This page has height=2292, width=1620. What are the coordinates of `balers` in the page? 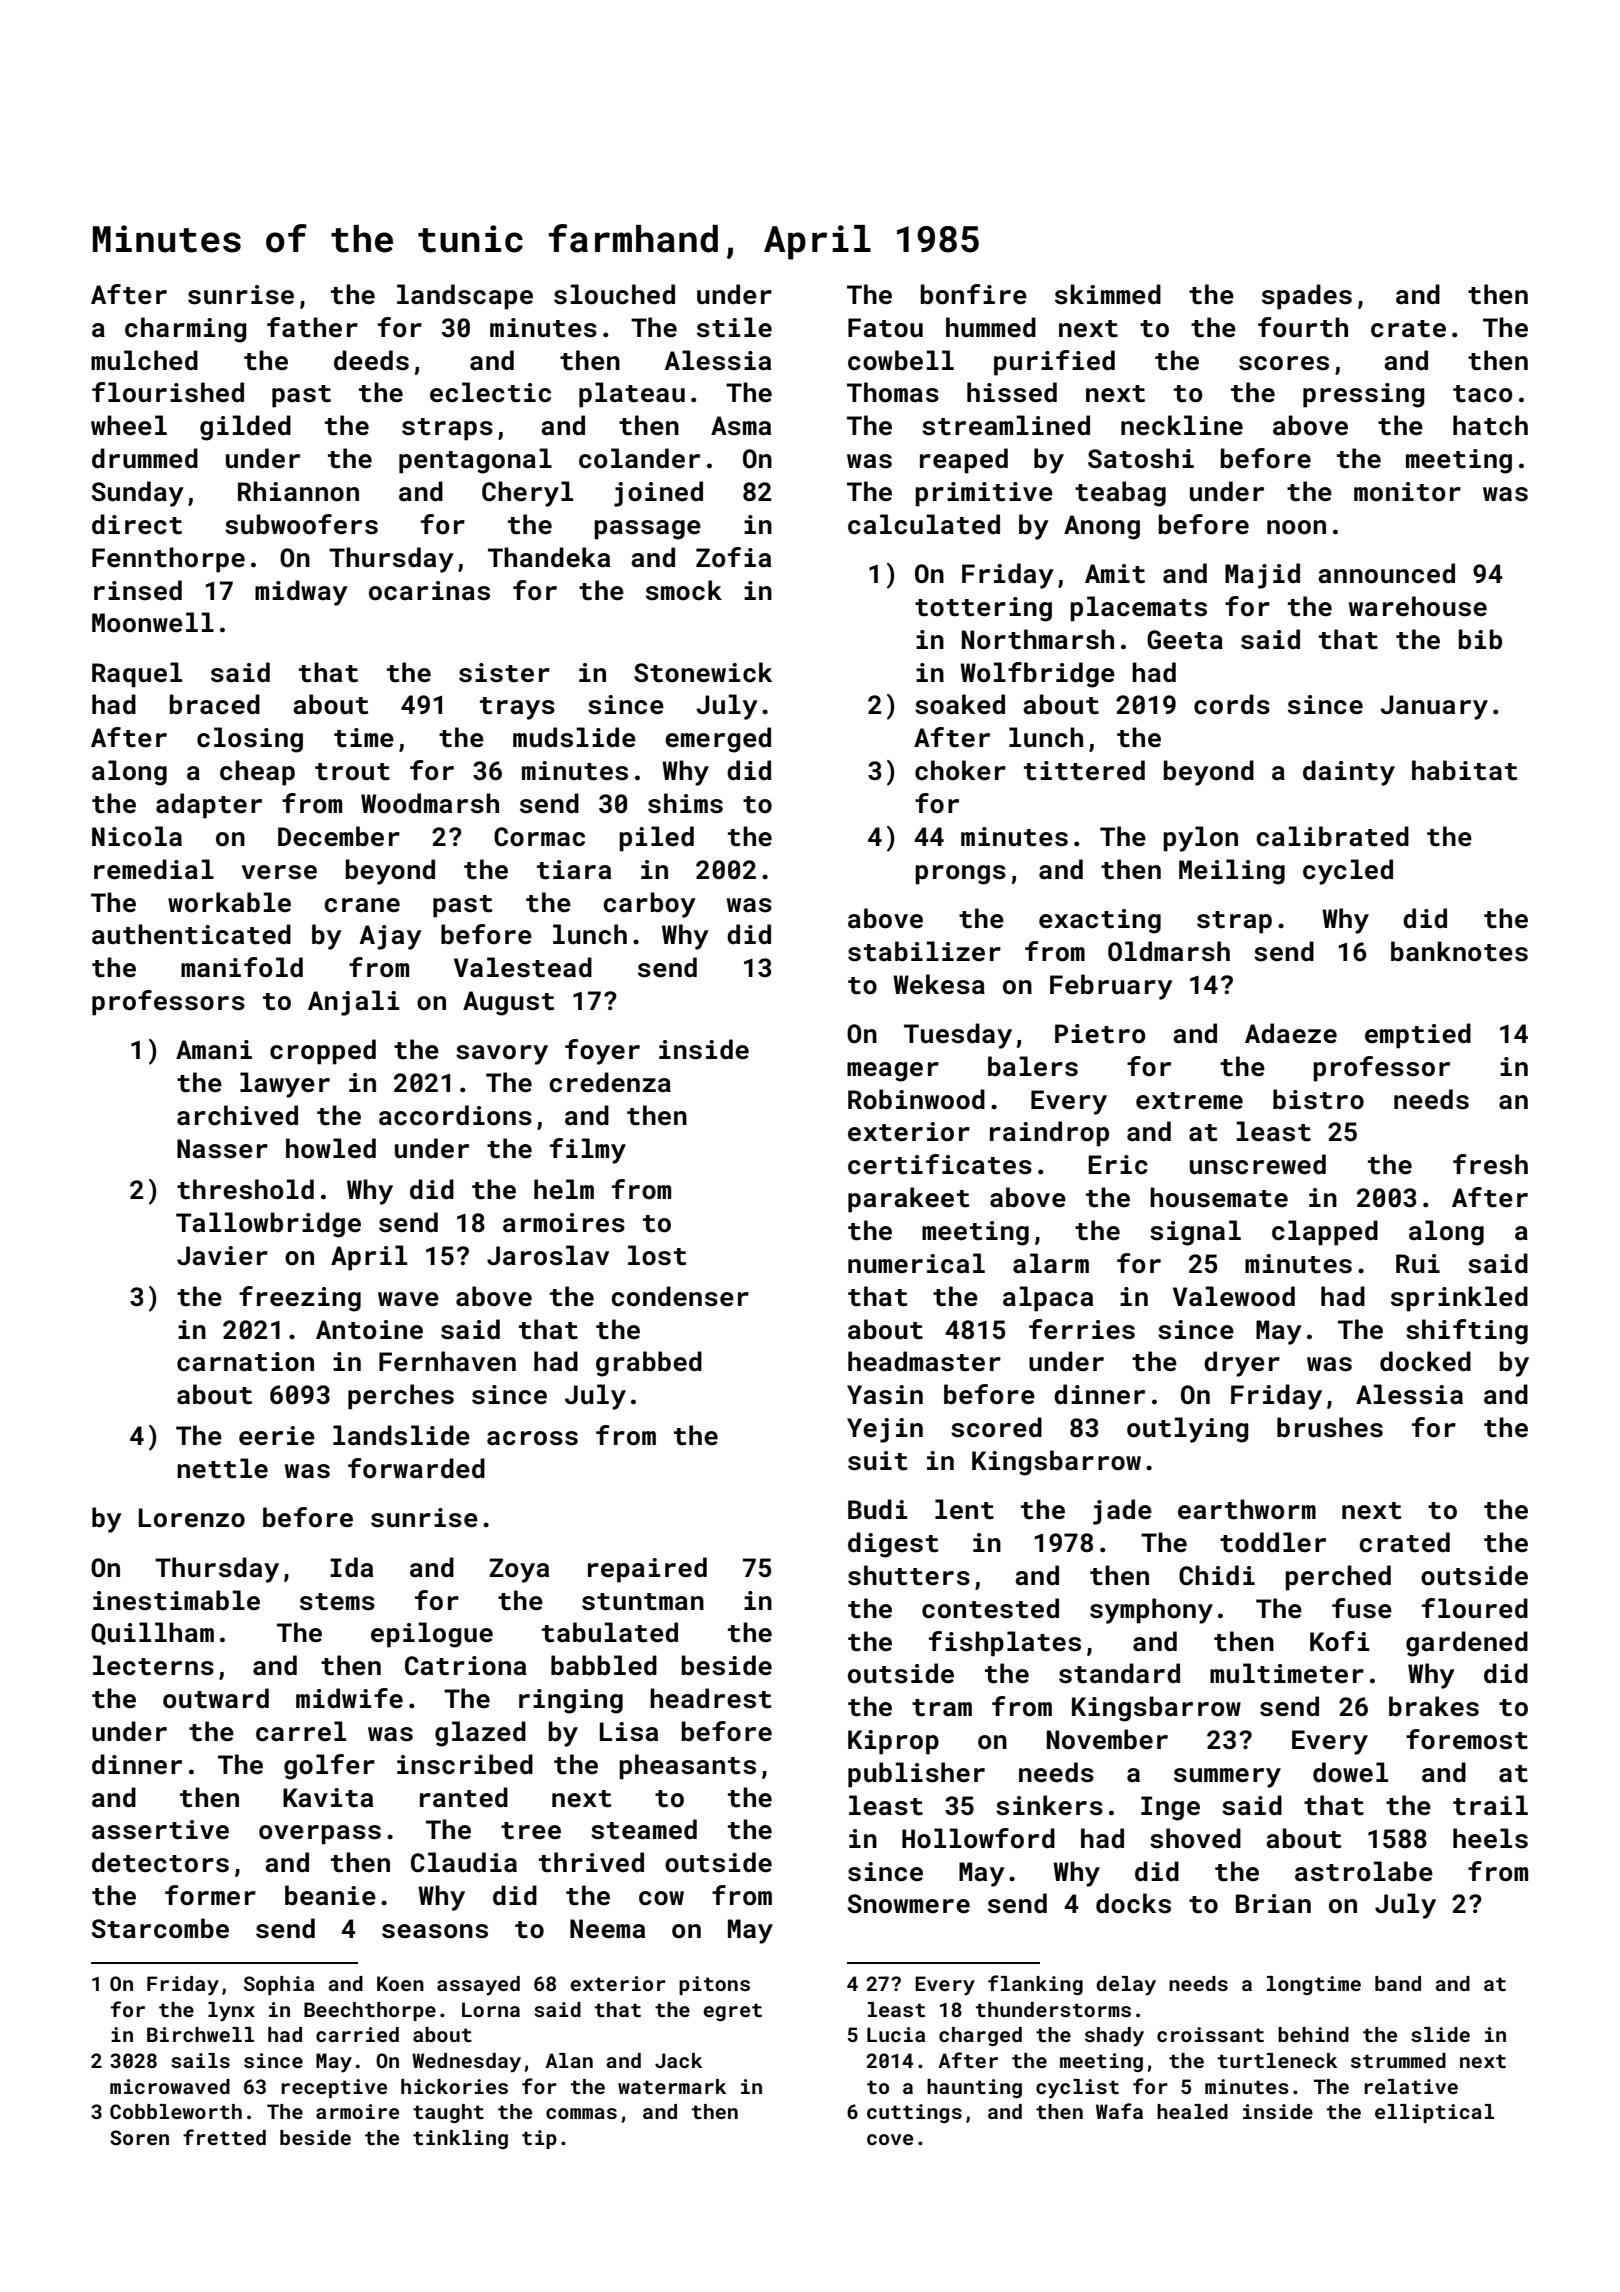 It's located at (1033, 1066).
